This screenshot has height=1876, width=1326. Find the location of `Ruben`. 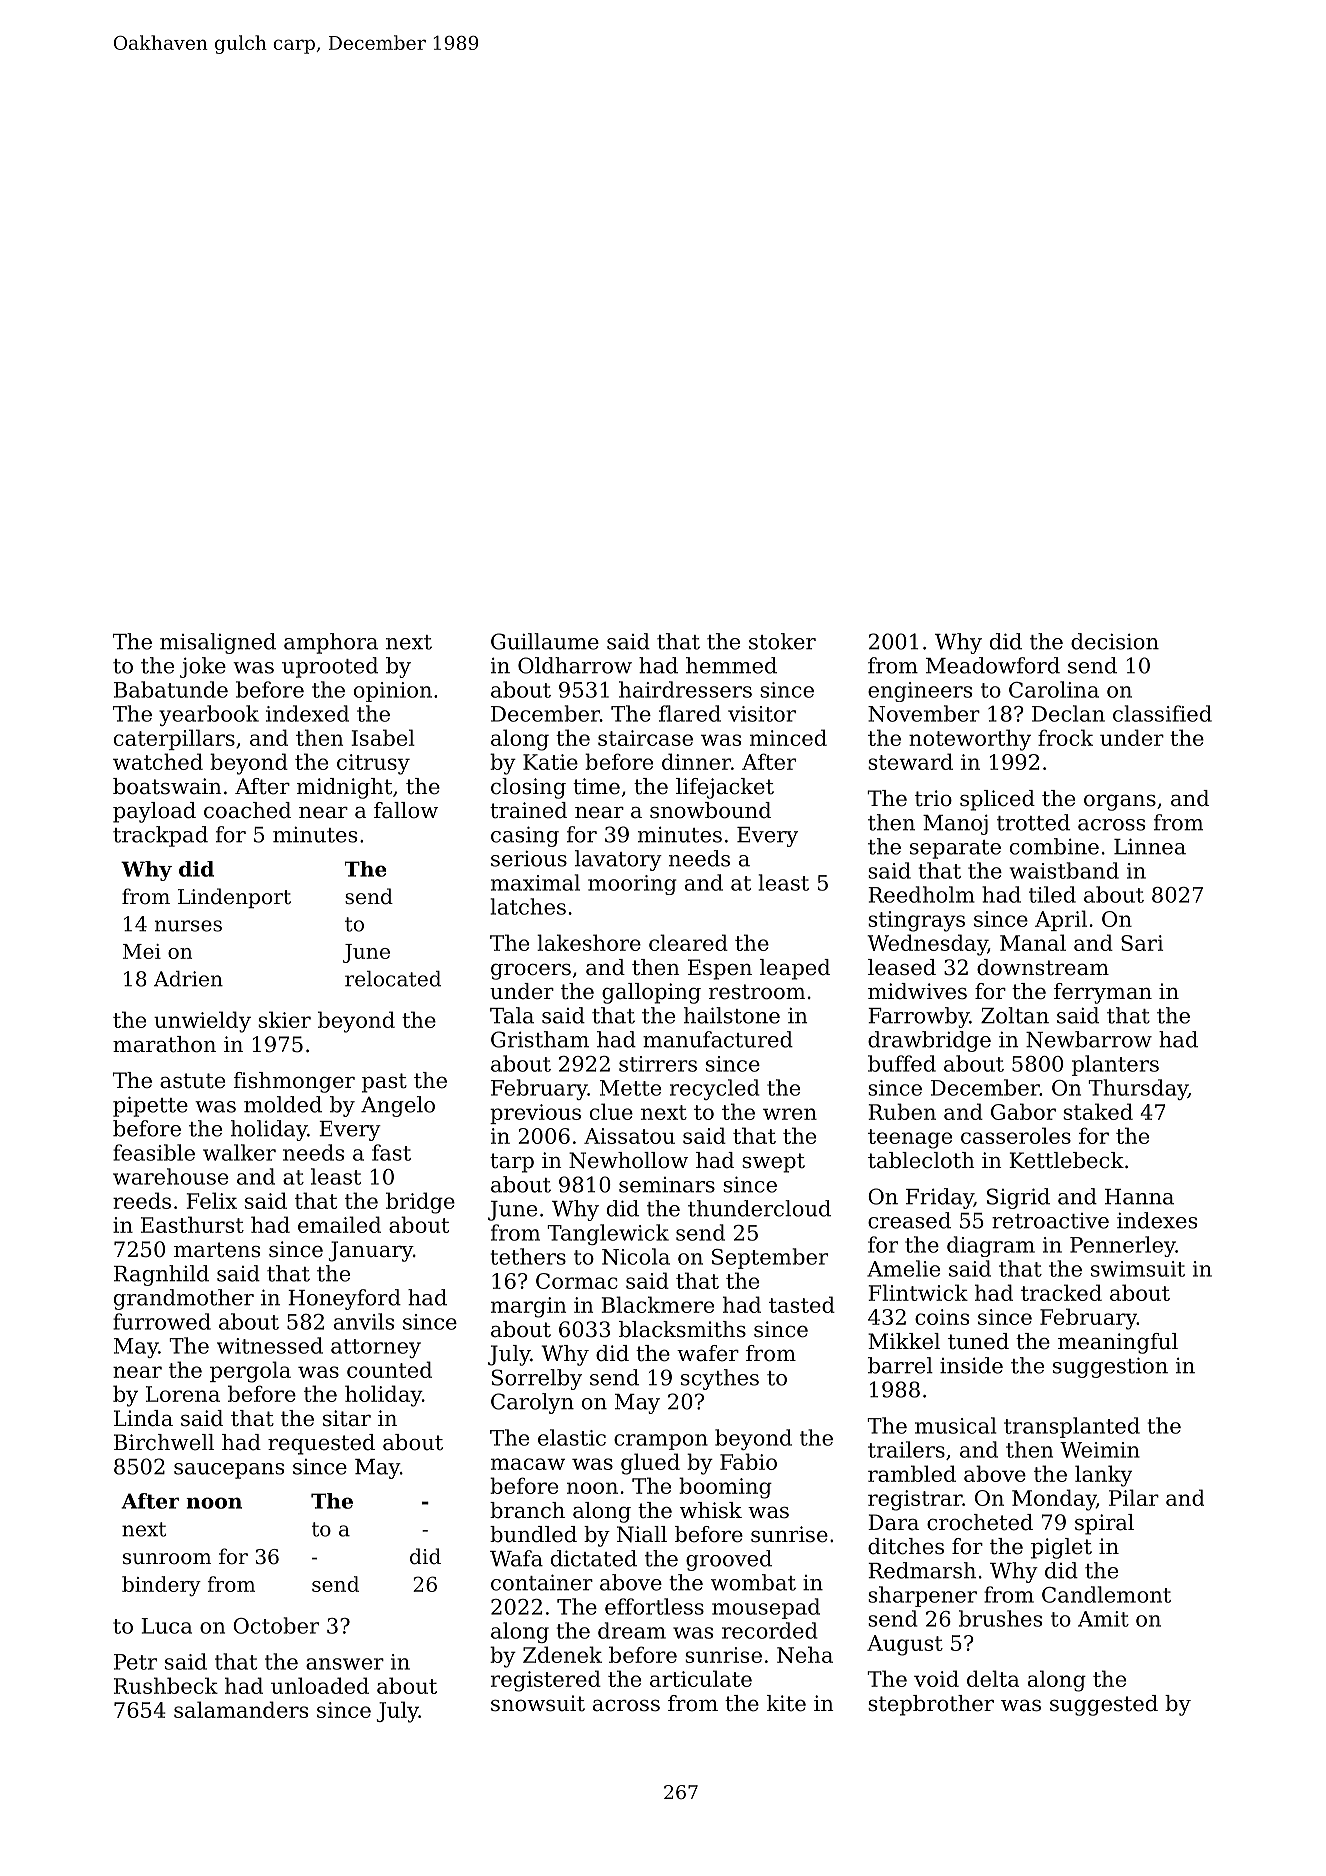

Ruben is located at coordinates (902, 1111).
